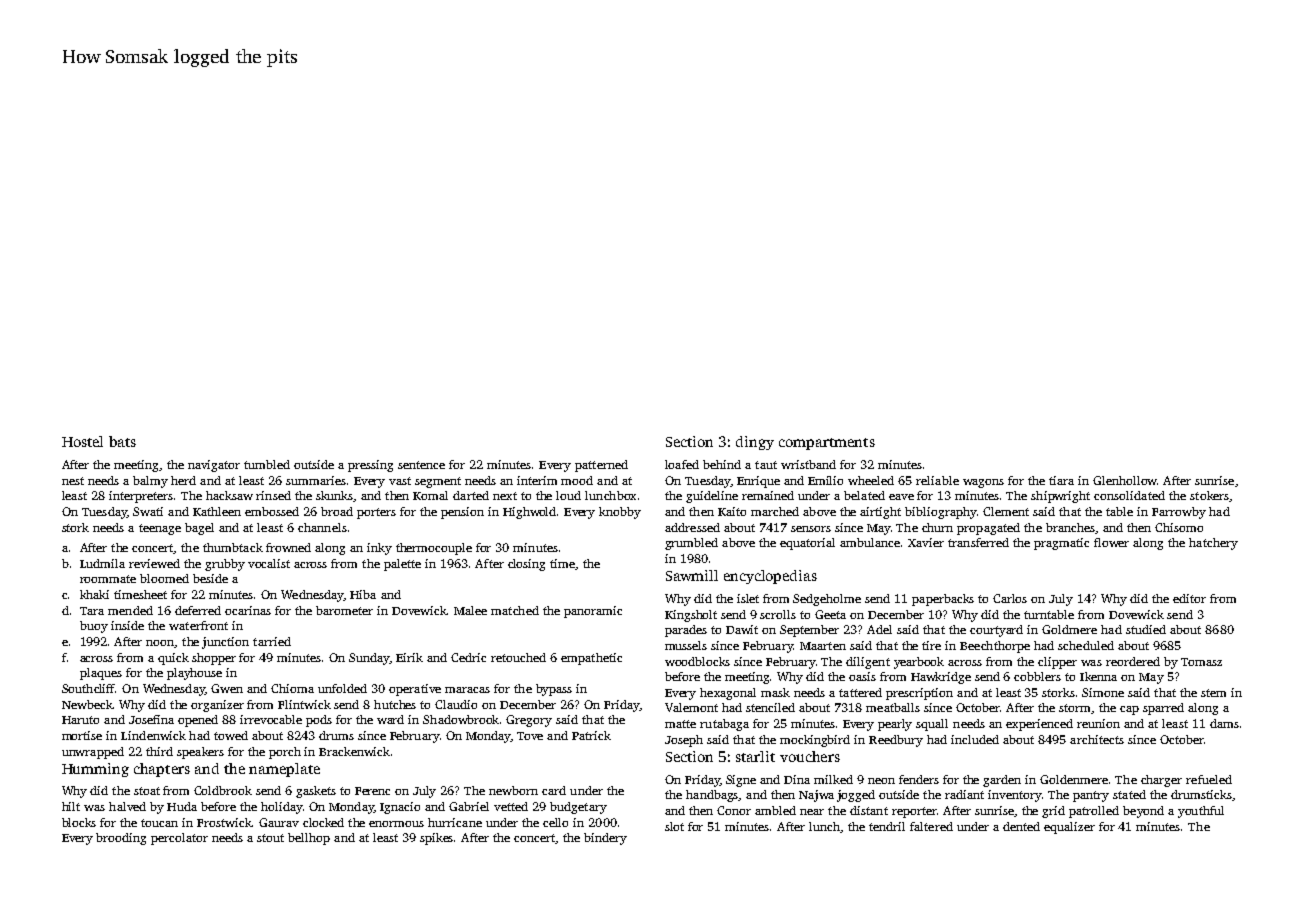 Image resolution: width=1308 pixels, height=924 pixels. Describe the element at coordinates (931, 826) in the screenshot. I see `faltered` at that location.
